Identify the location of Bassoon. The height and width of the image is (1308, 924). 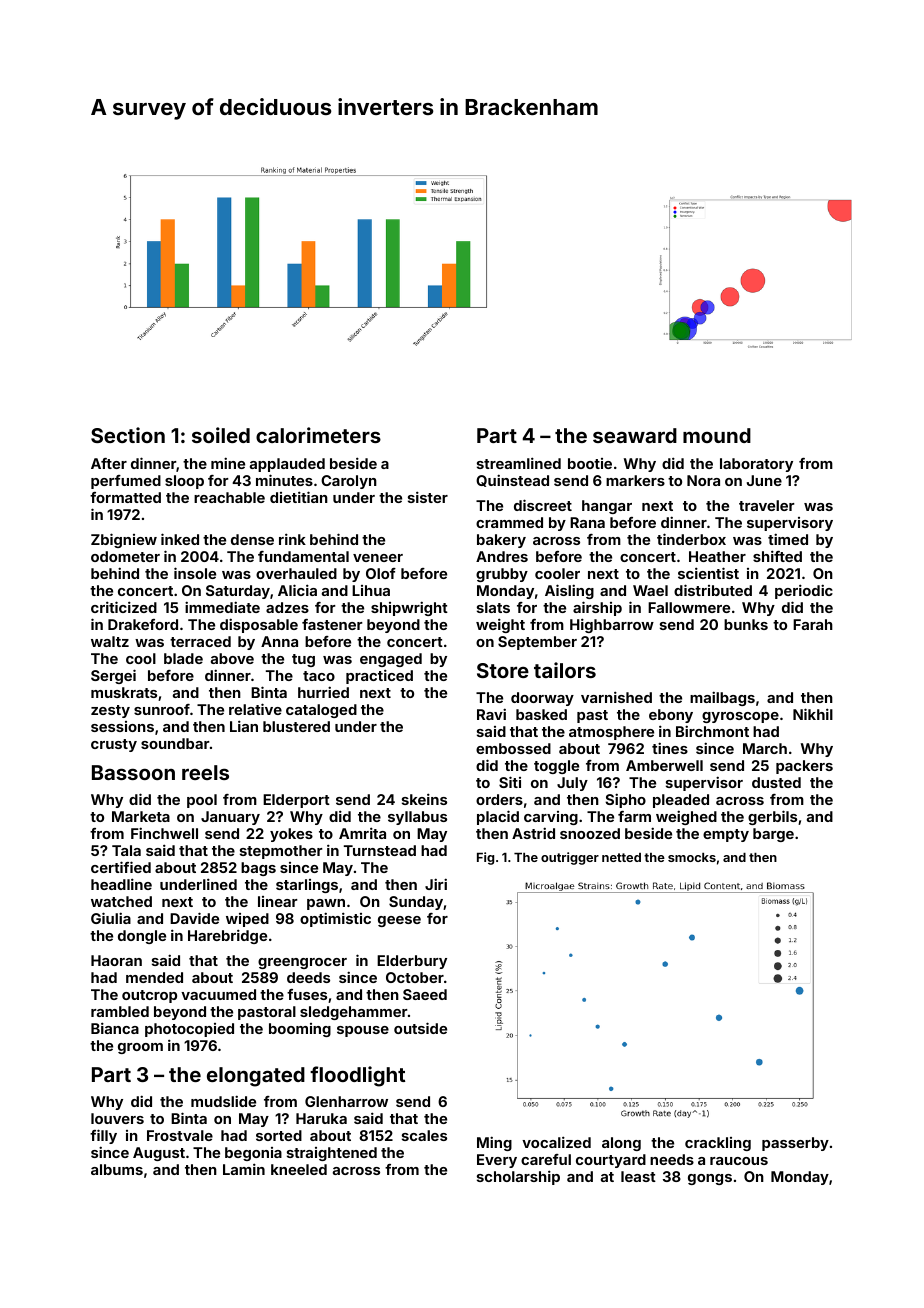
(133, 772).
